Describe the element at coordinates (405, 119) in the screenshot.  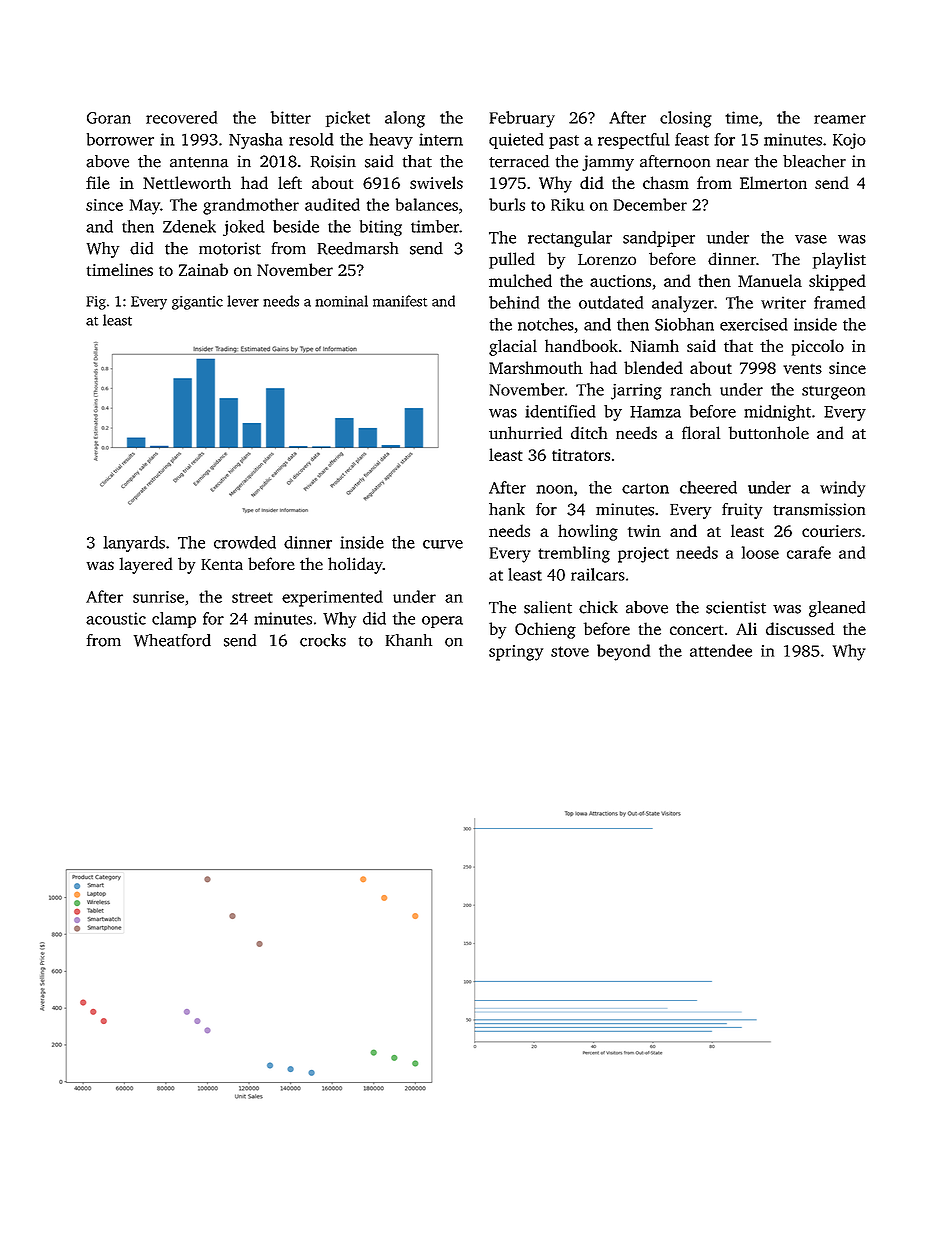
I see `along` at that location.
